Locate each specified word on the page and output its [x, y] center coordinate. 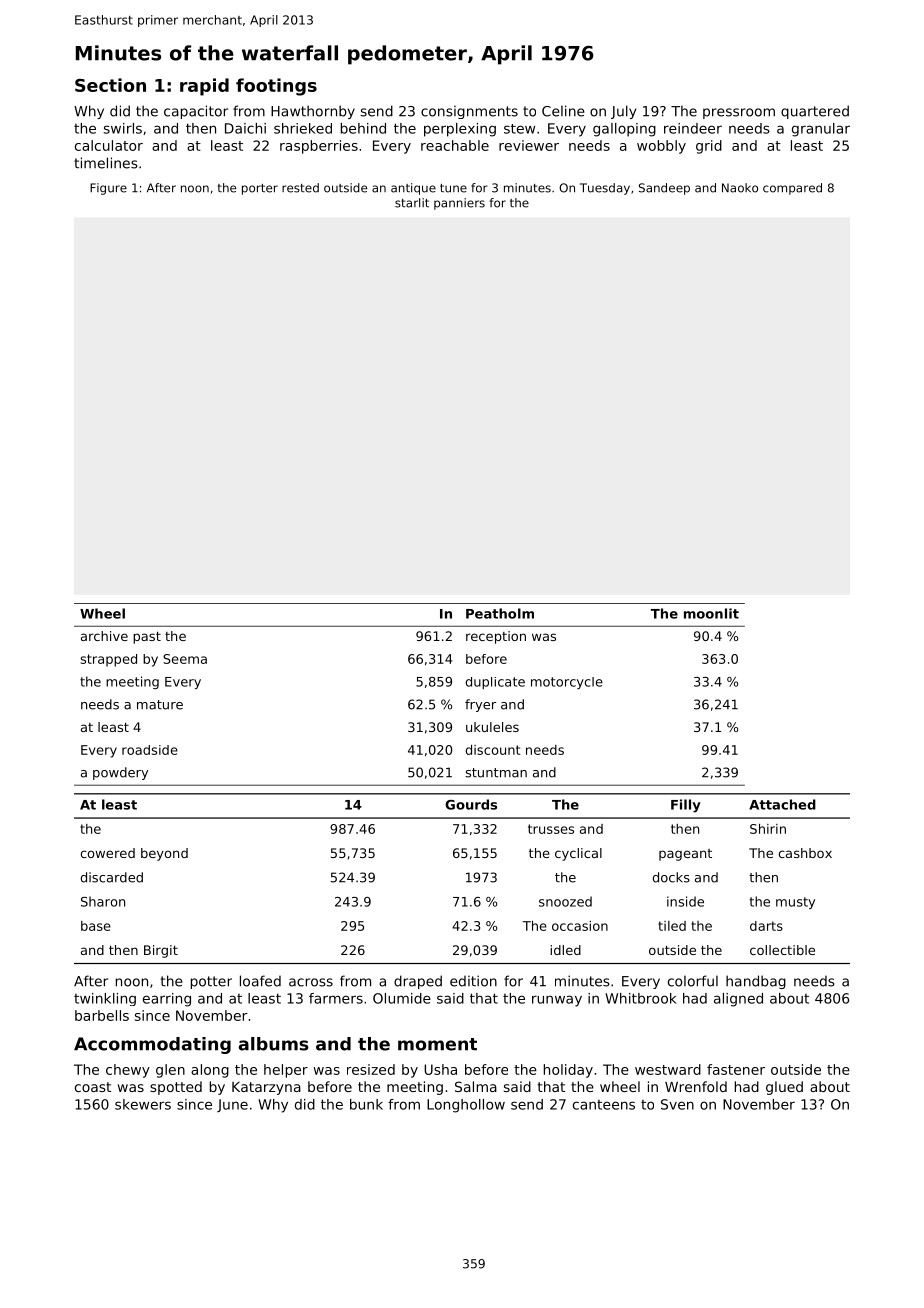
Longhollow [466, 1106]
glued [784, 1088]
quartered [815, 112]
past [147, 638]
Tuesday [605, 189]
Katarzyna [266, 1088]
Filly [686, 806]
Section [110, 85]
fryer [480, 705]
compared [792, 189]
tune [453, 188]
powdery [120, 773]
